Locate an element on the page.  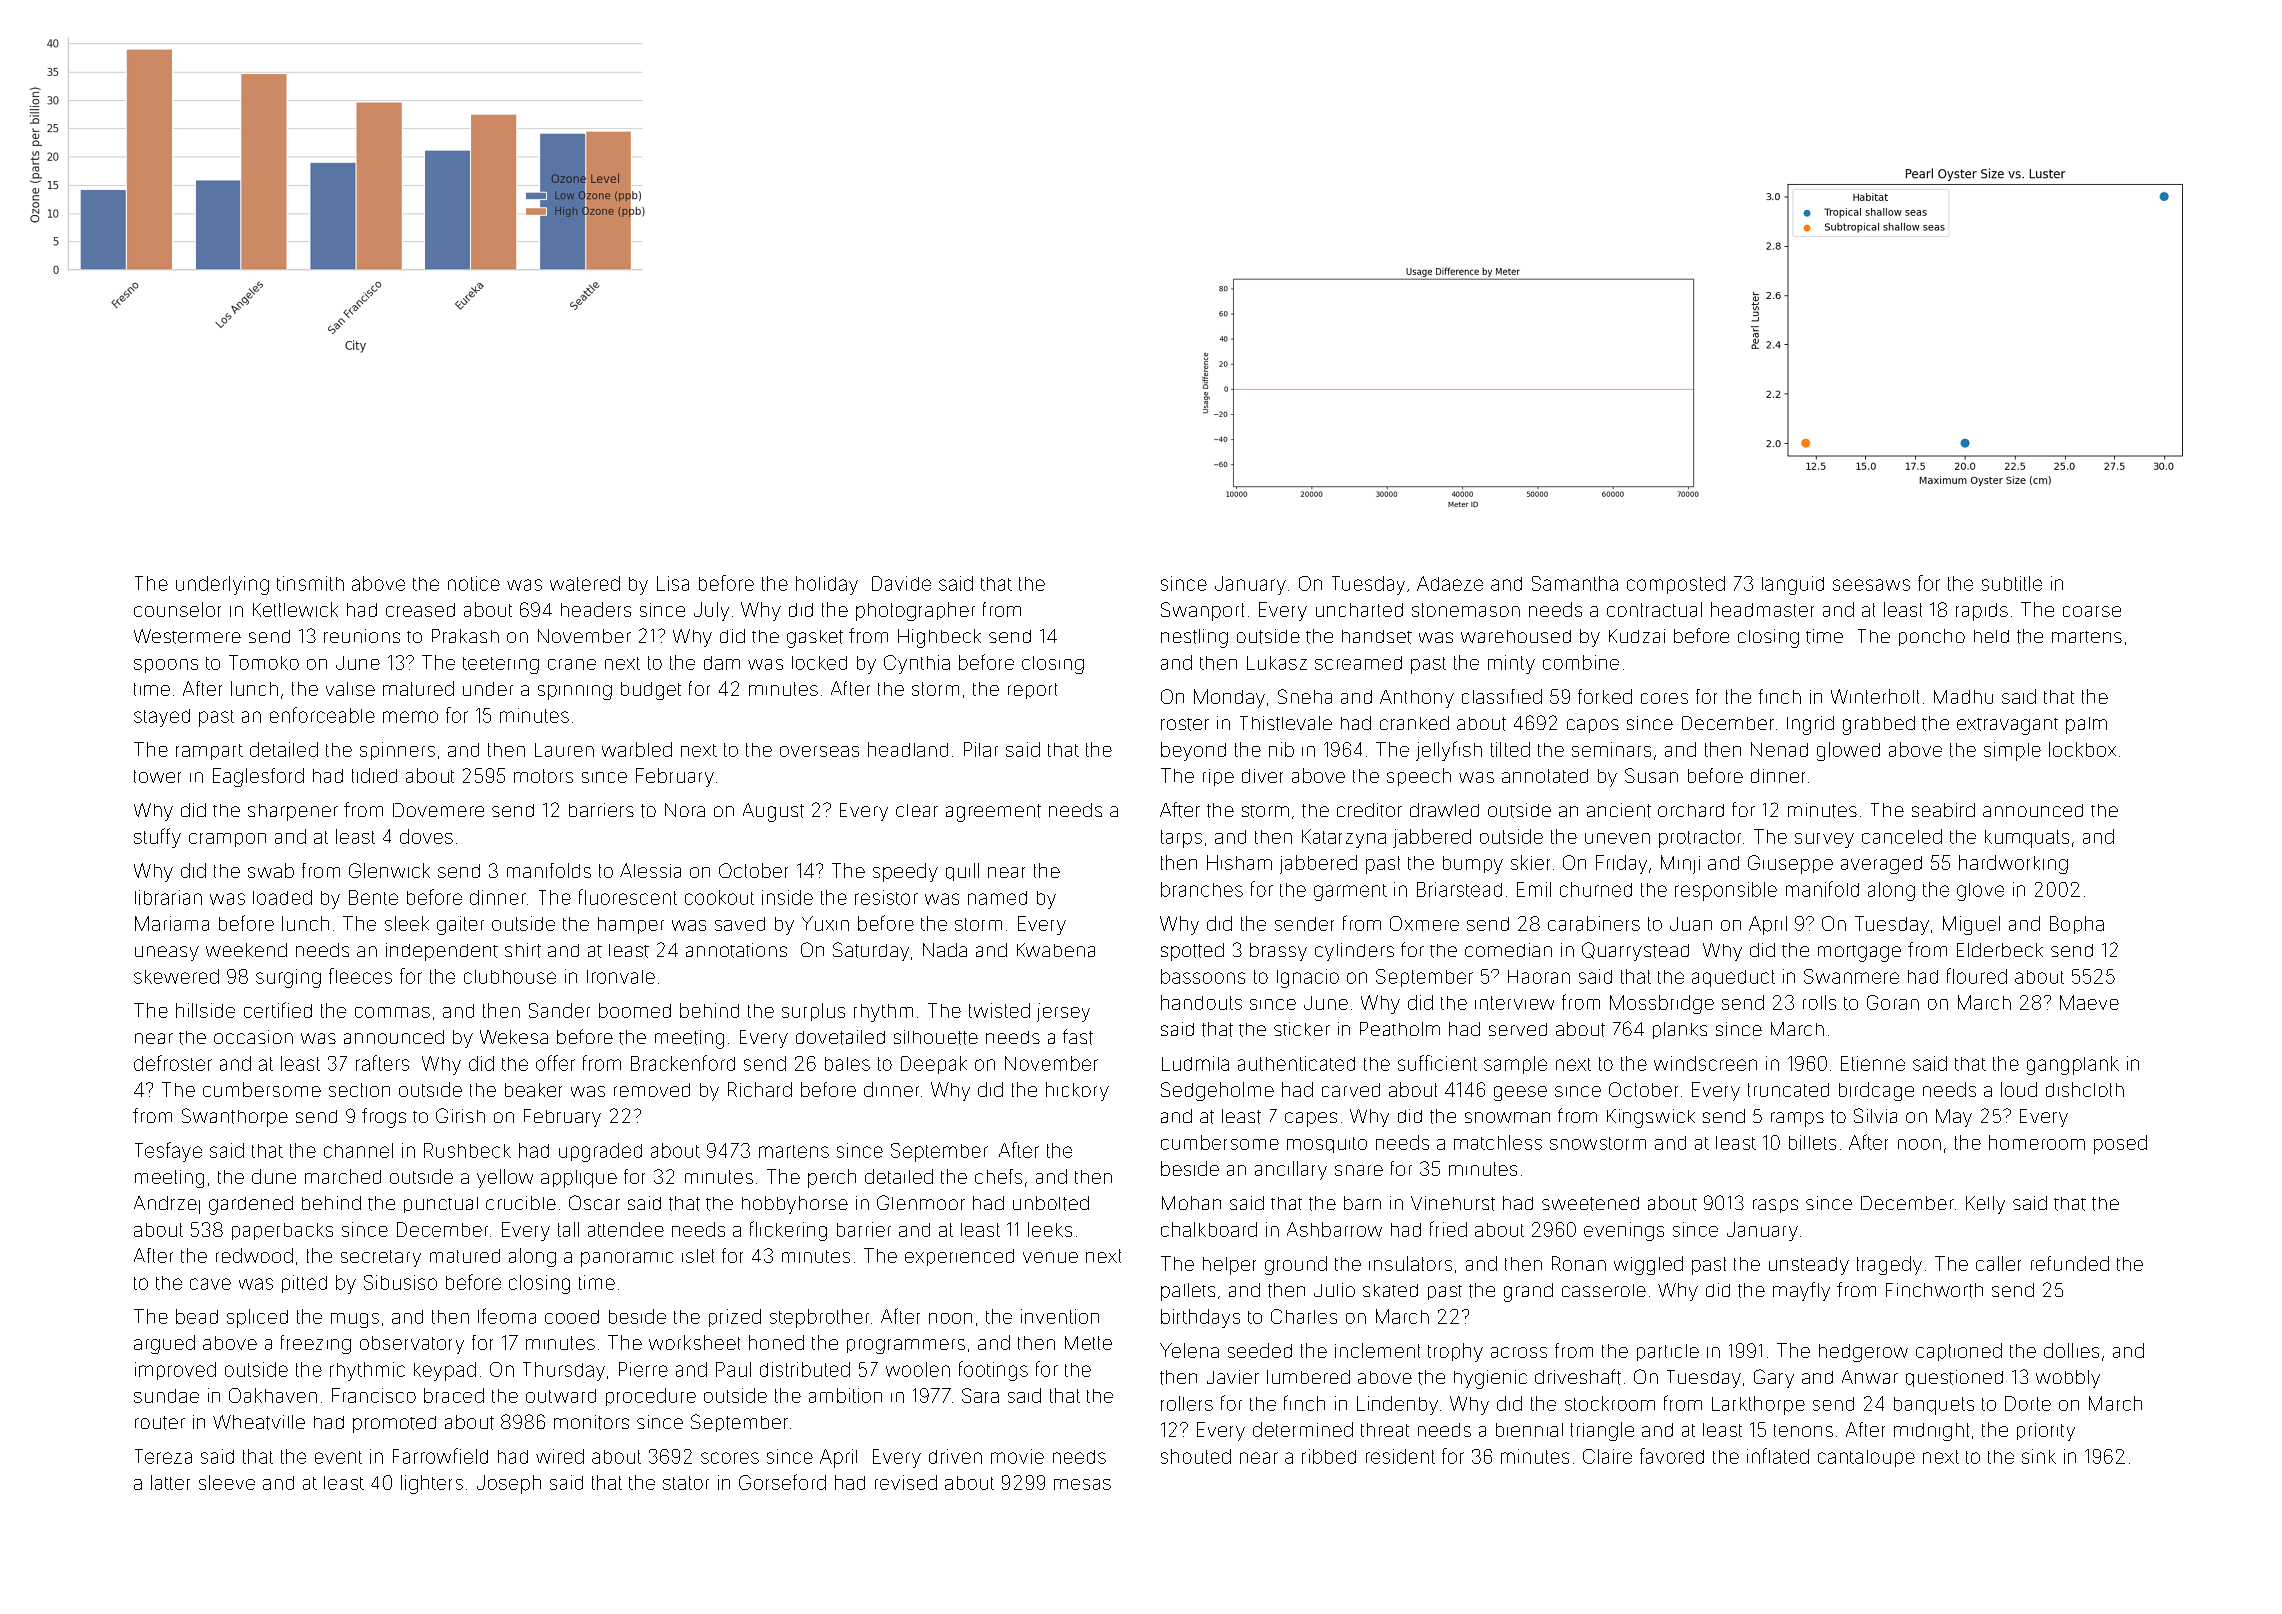
notice is located at coordinates (474, 583).
